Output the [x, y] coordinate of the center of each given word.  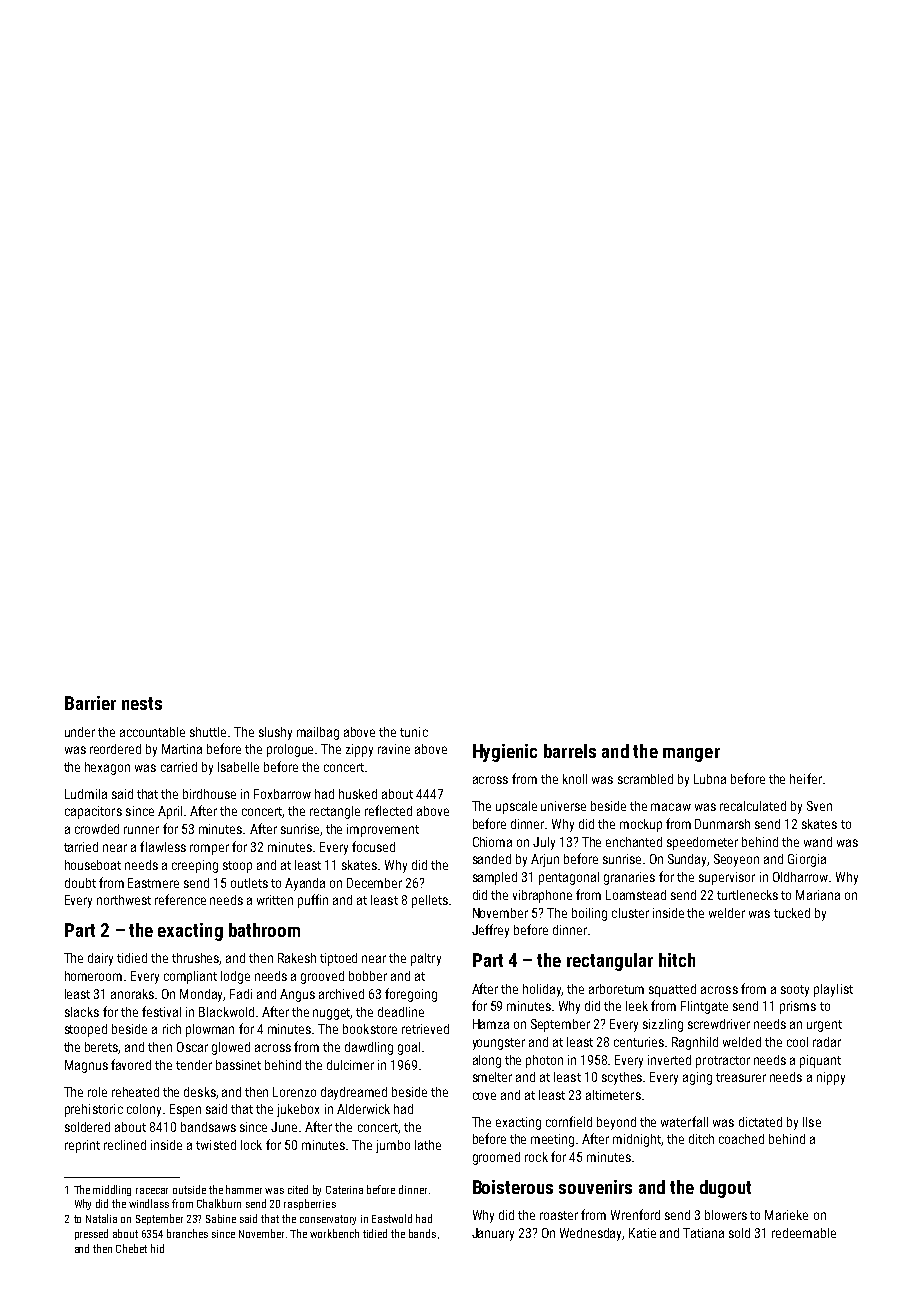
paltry [426, 959]
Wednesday [591, 1234]
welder [727, 913]
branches [187, 1233]
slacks [82, 1012]
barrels [570, 751]
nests [142, 703]
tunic [414, 732]
